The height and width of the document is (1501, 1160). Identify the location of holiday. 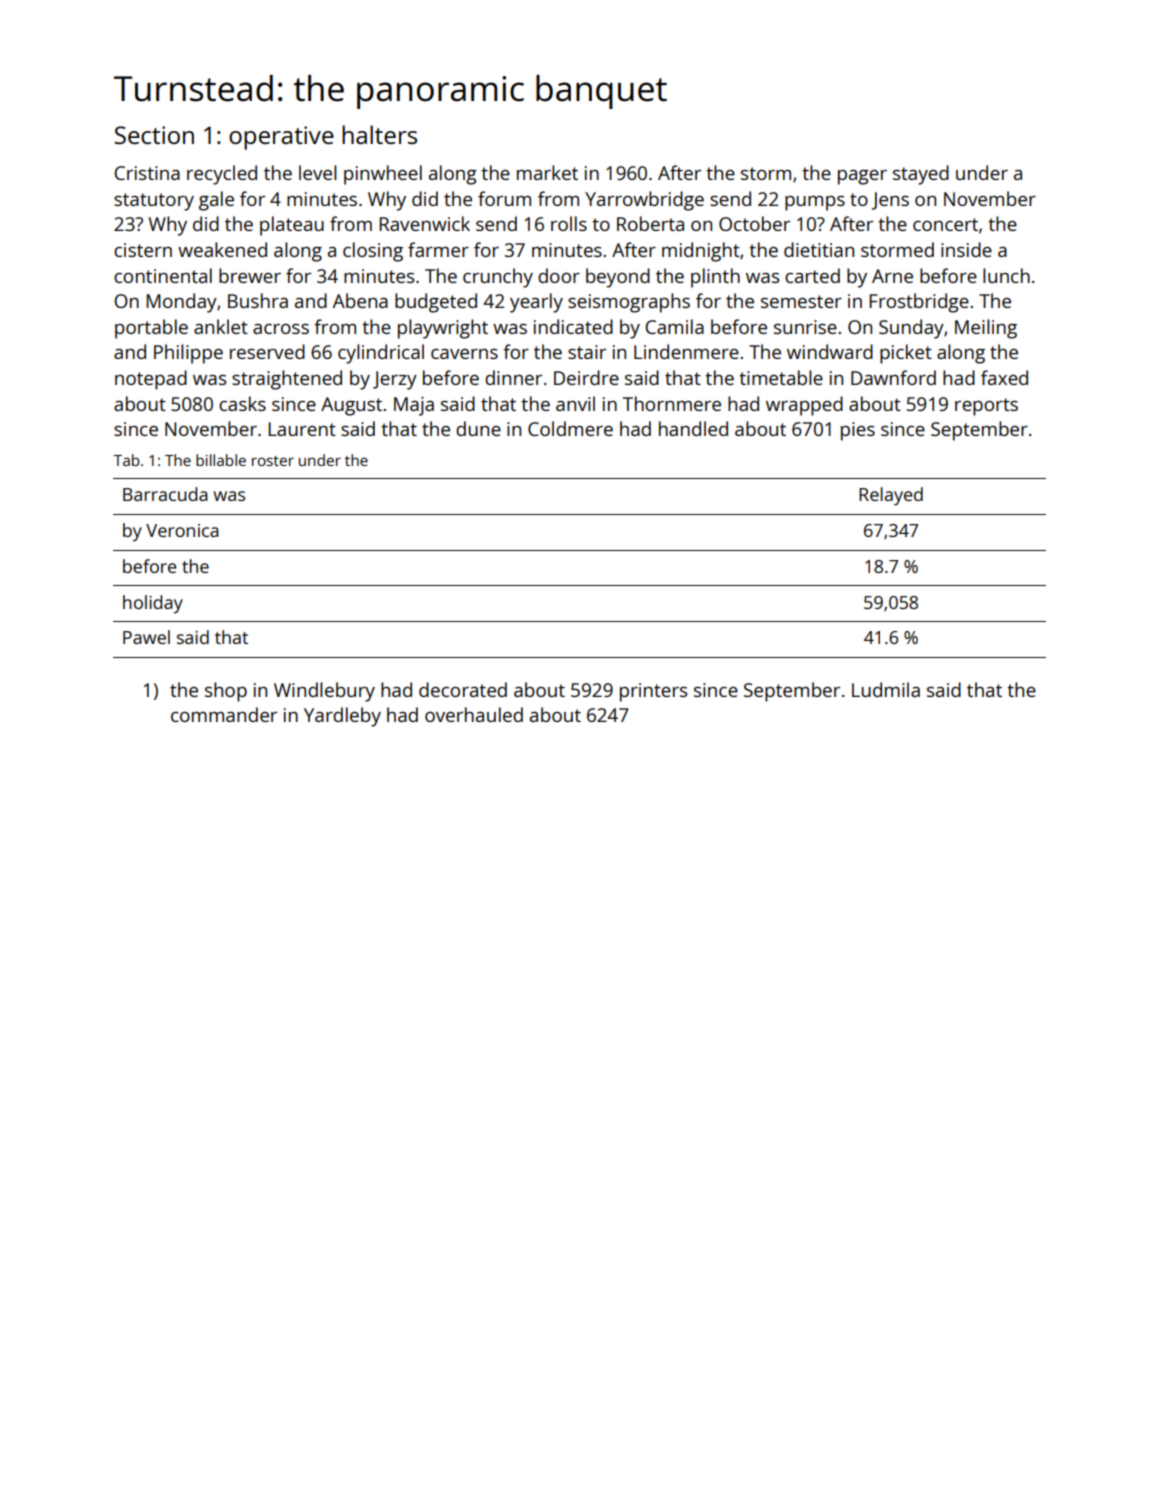
(153, 604).
